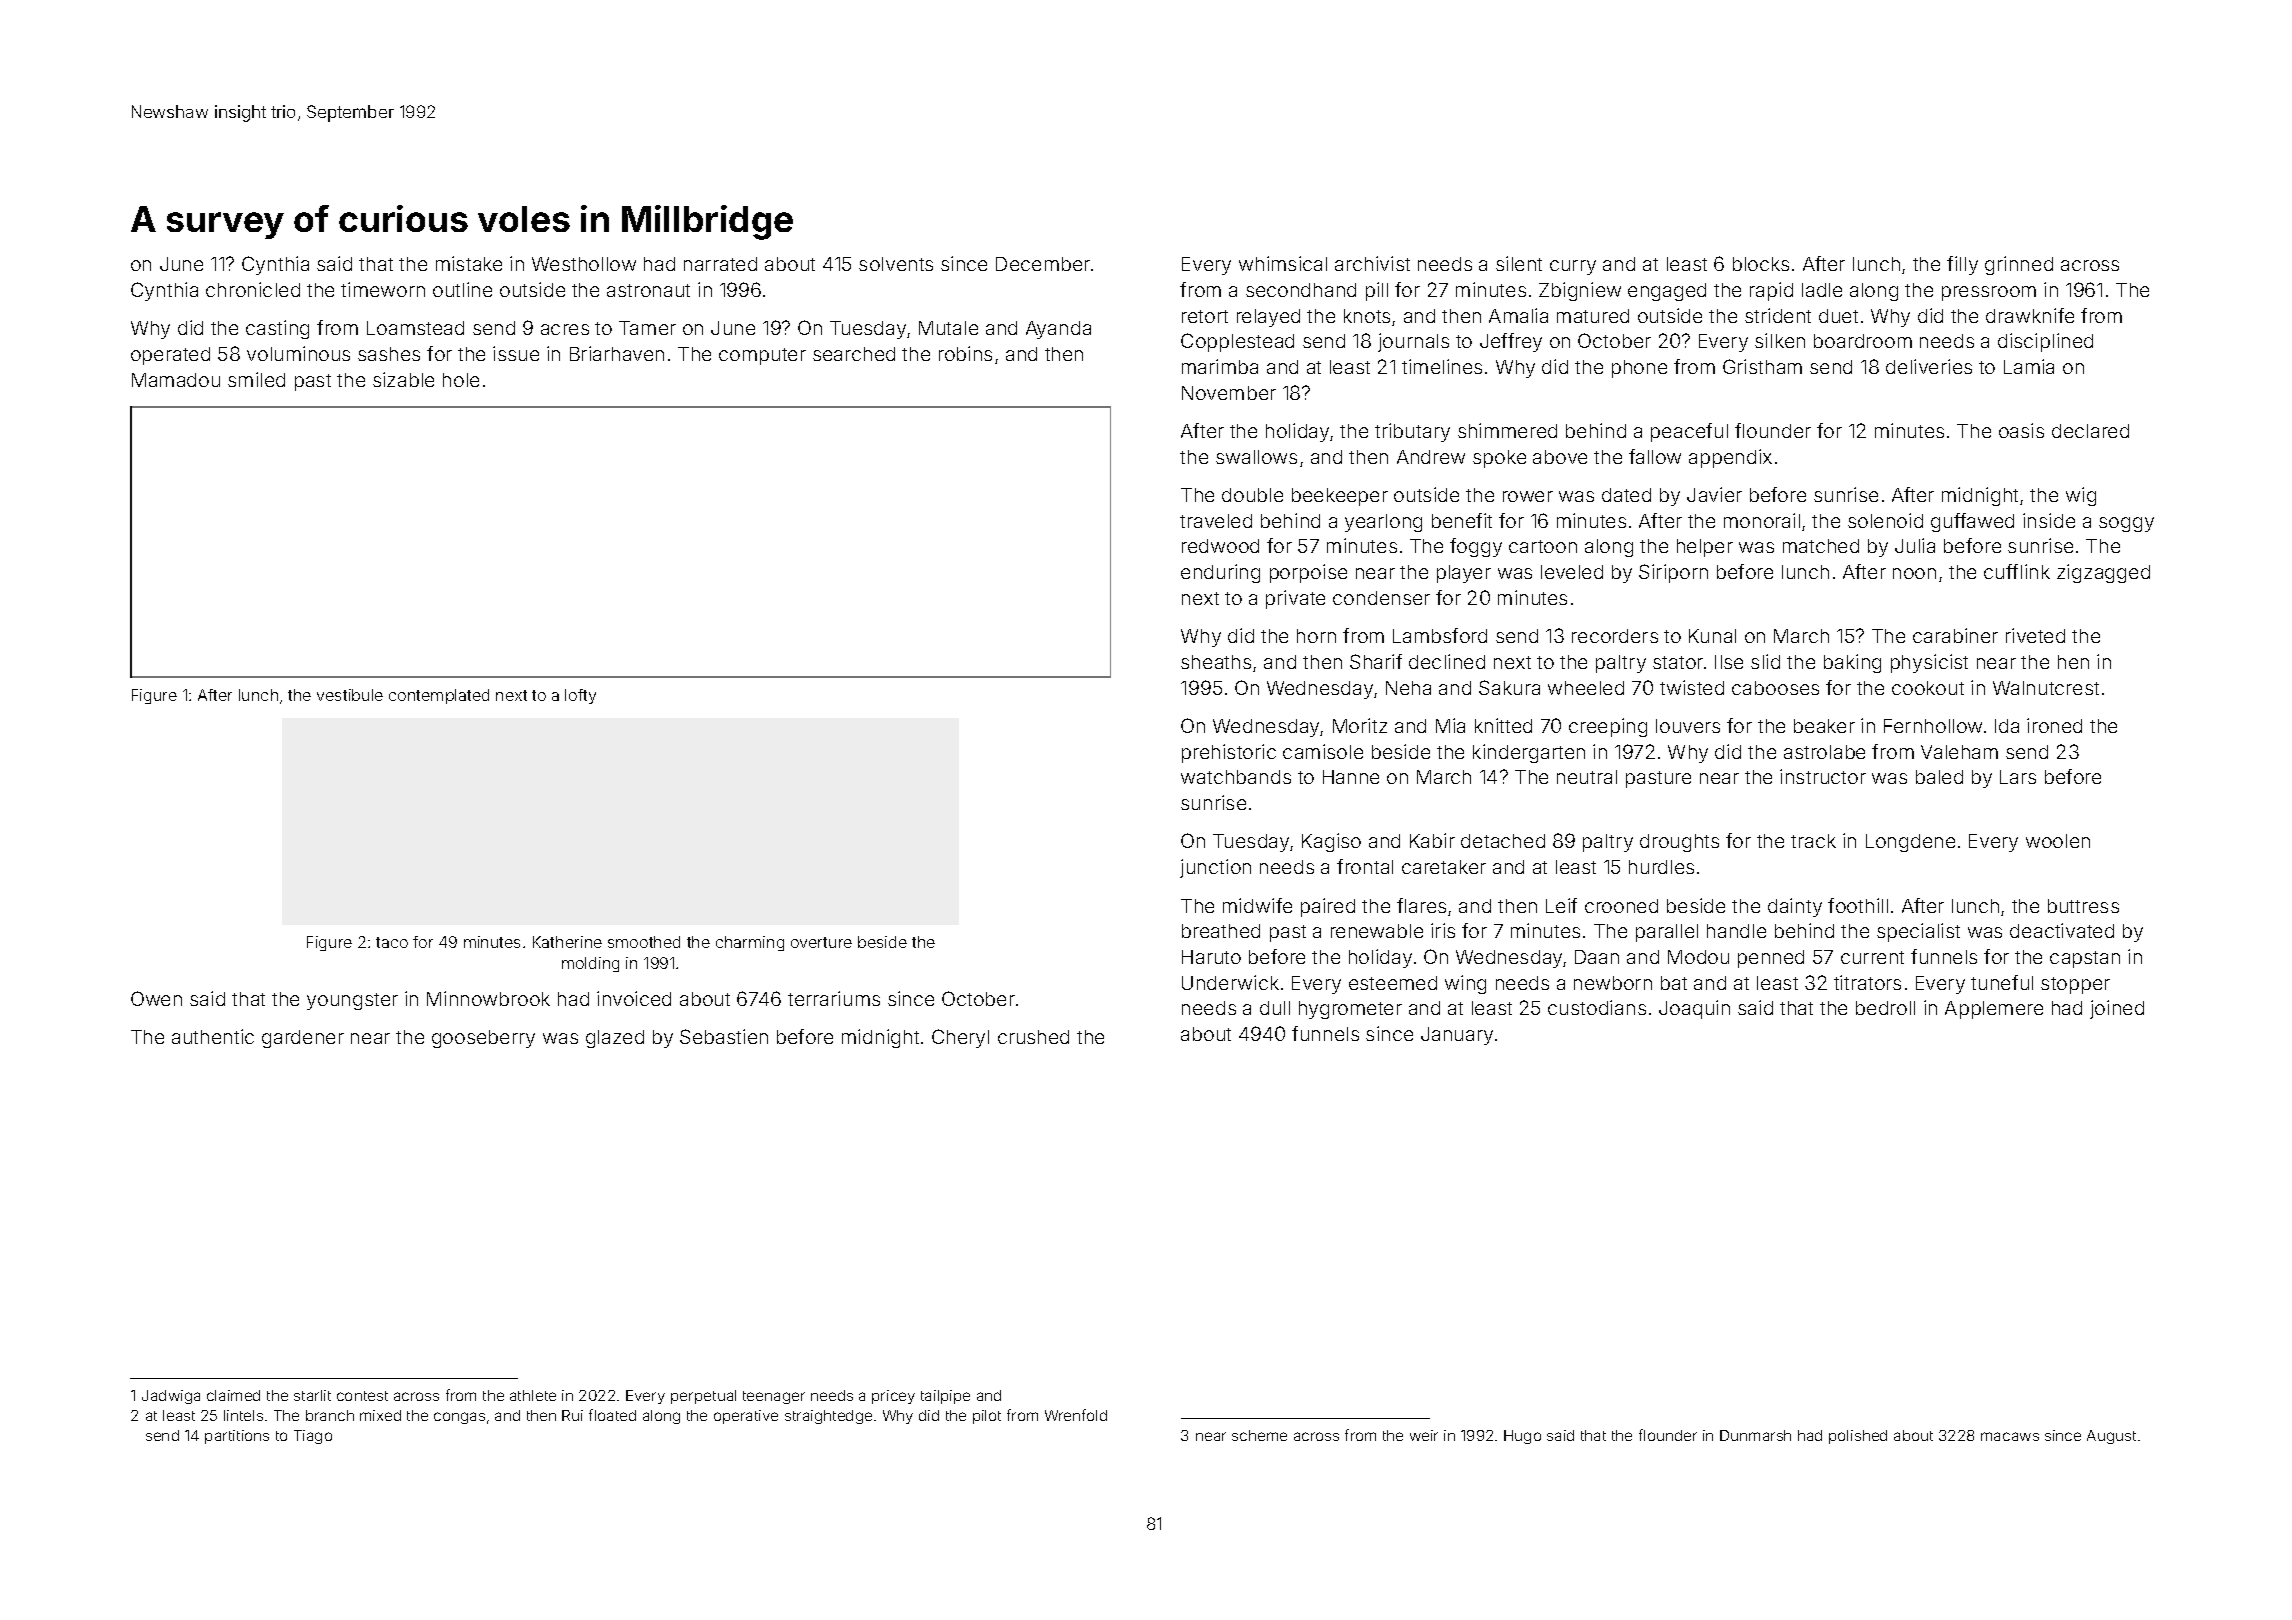 The width and height of the image is (2292, 1620). I want to click on Siriporn, so click(1673, 573).
